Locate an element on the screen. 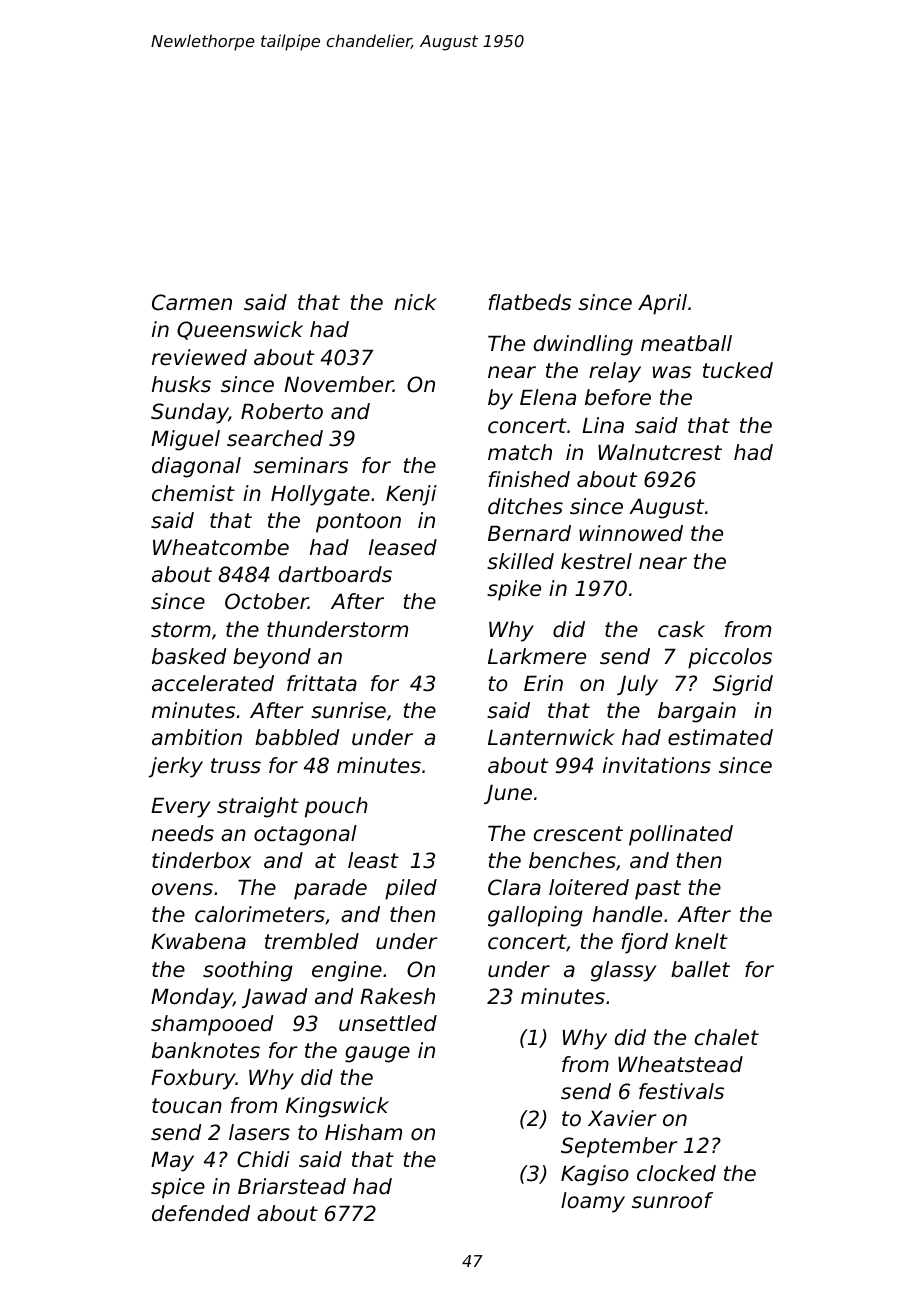  sunroof is located at coordinates (672, 1200).
